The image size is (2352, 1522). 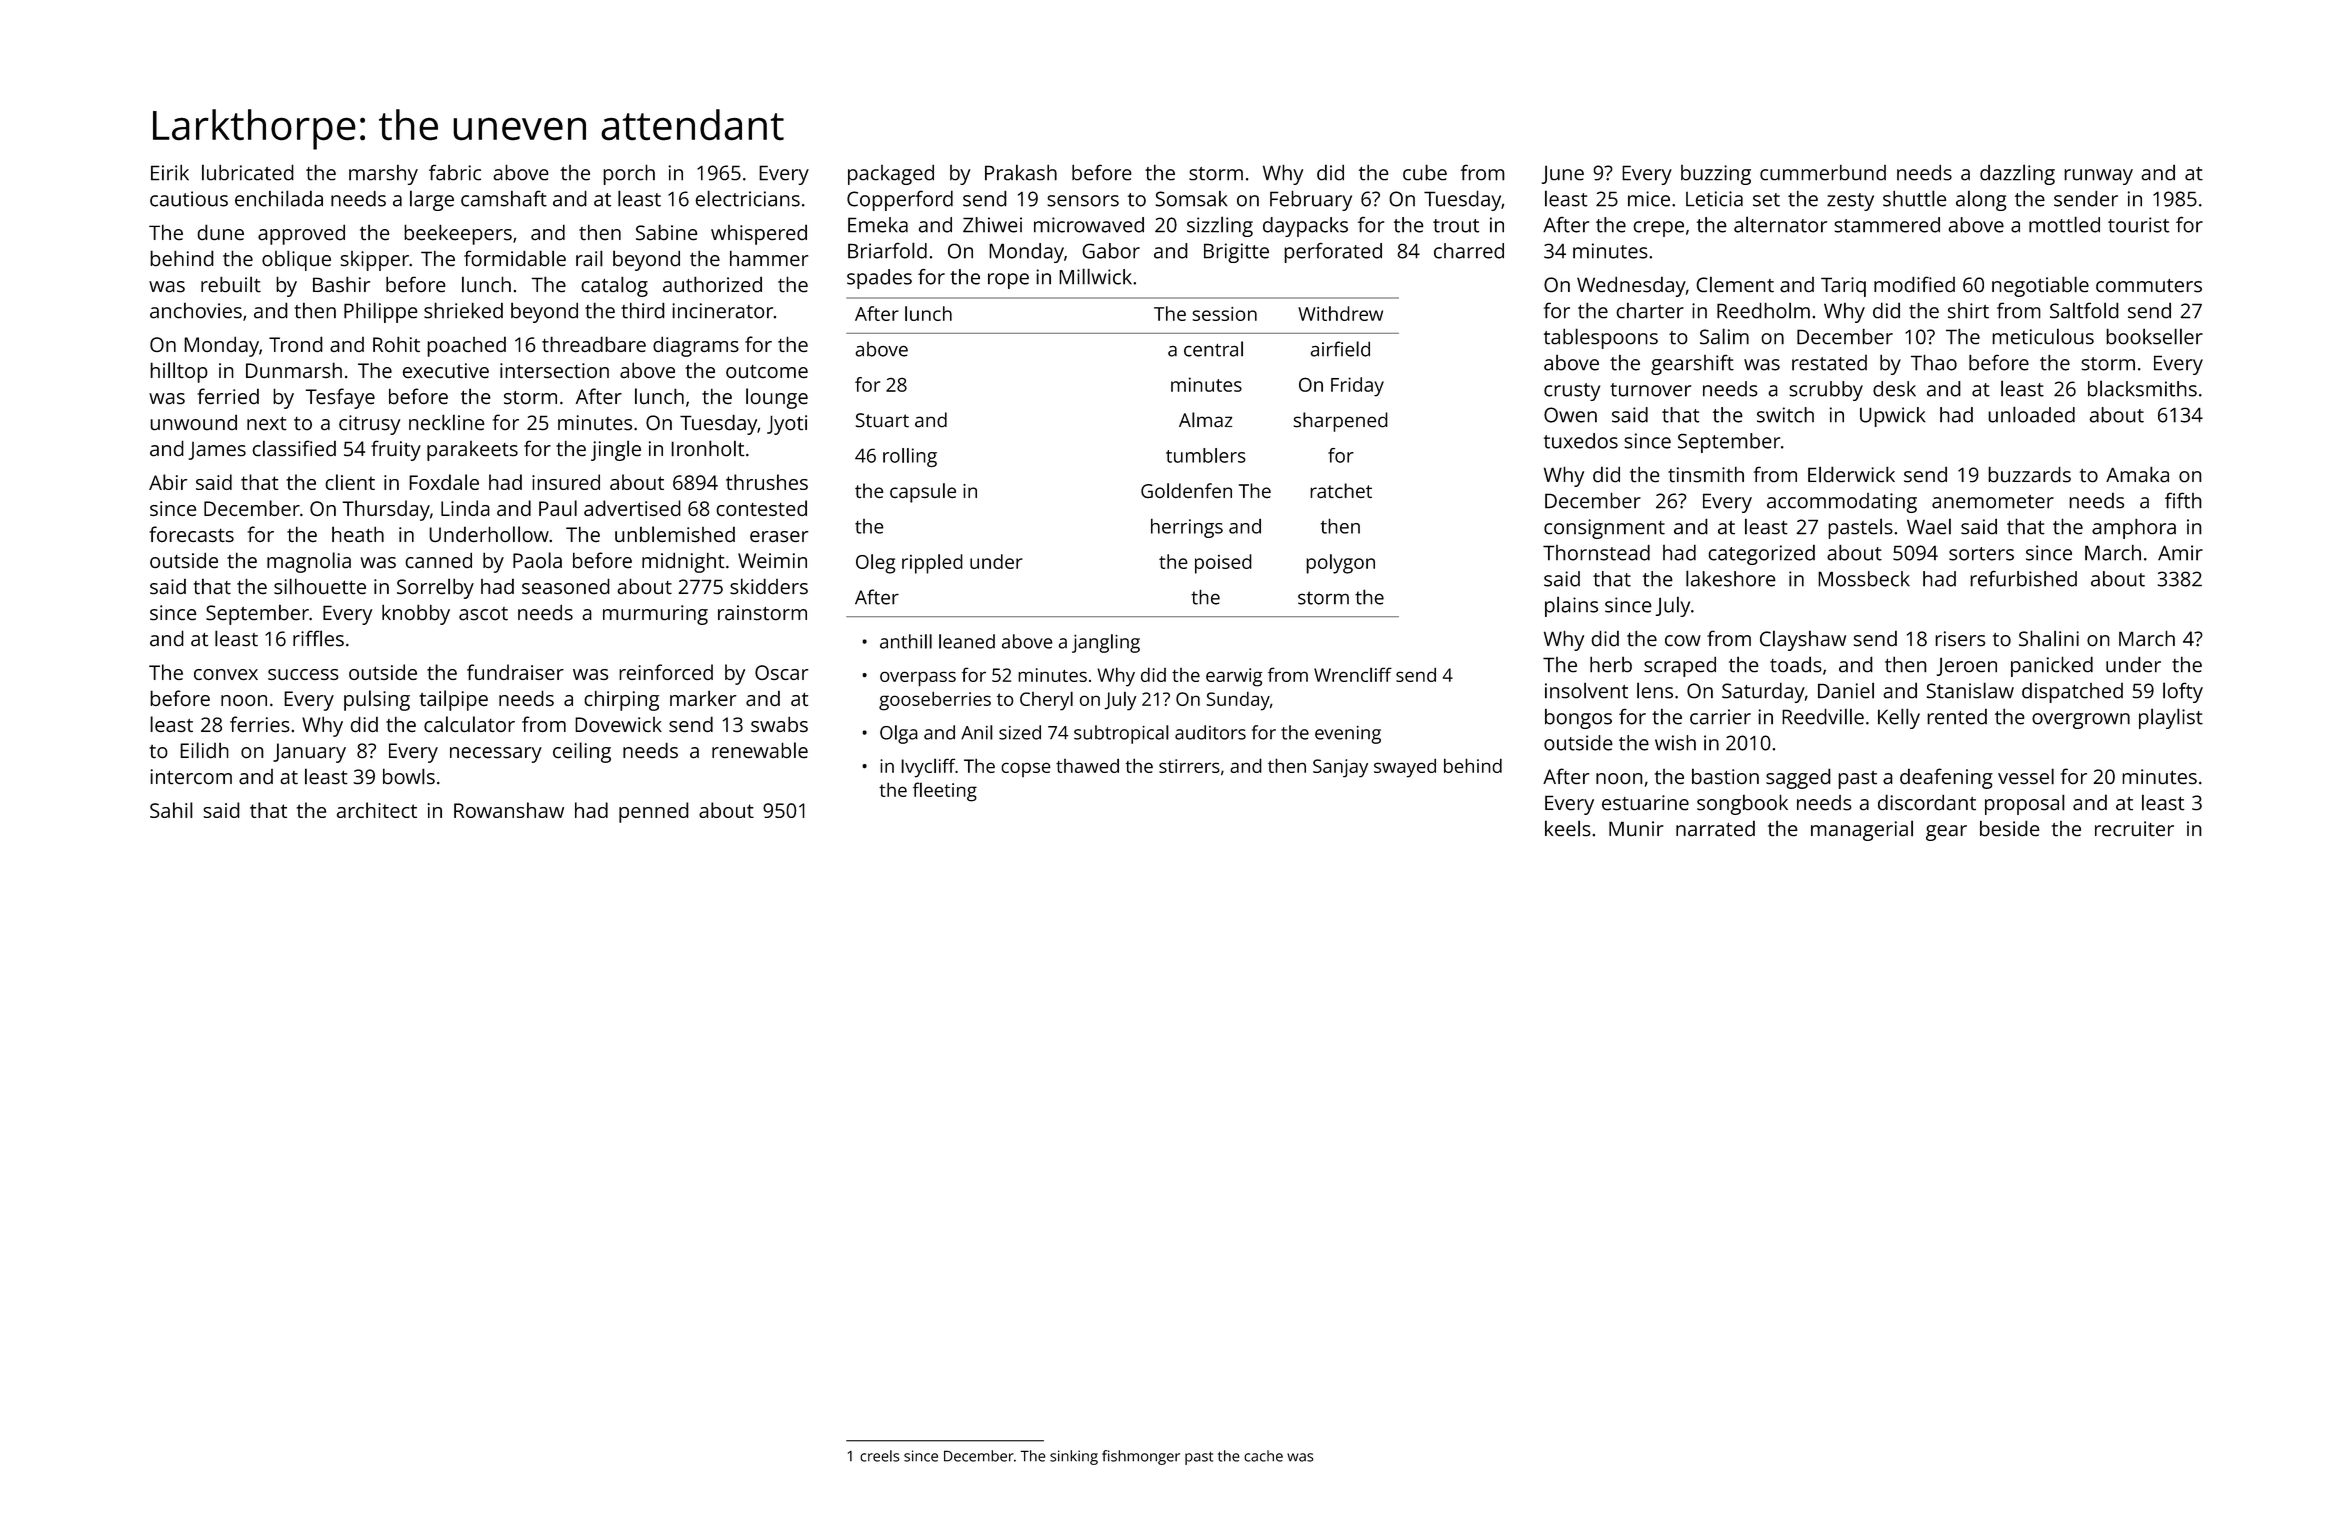 What do you see at coordinates (226, 674) in the screenshot?
I see `convex` at bounding box center [226, 674].
